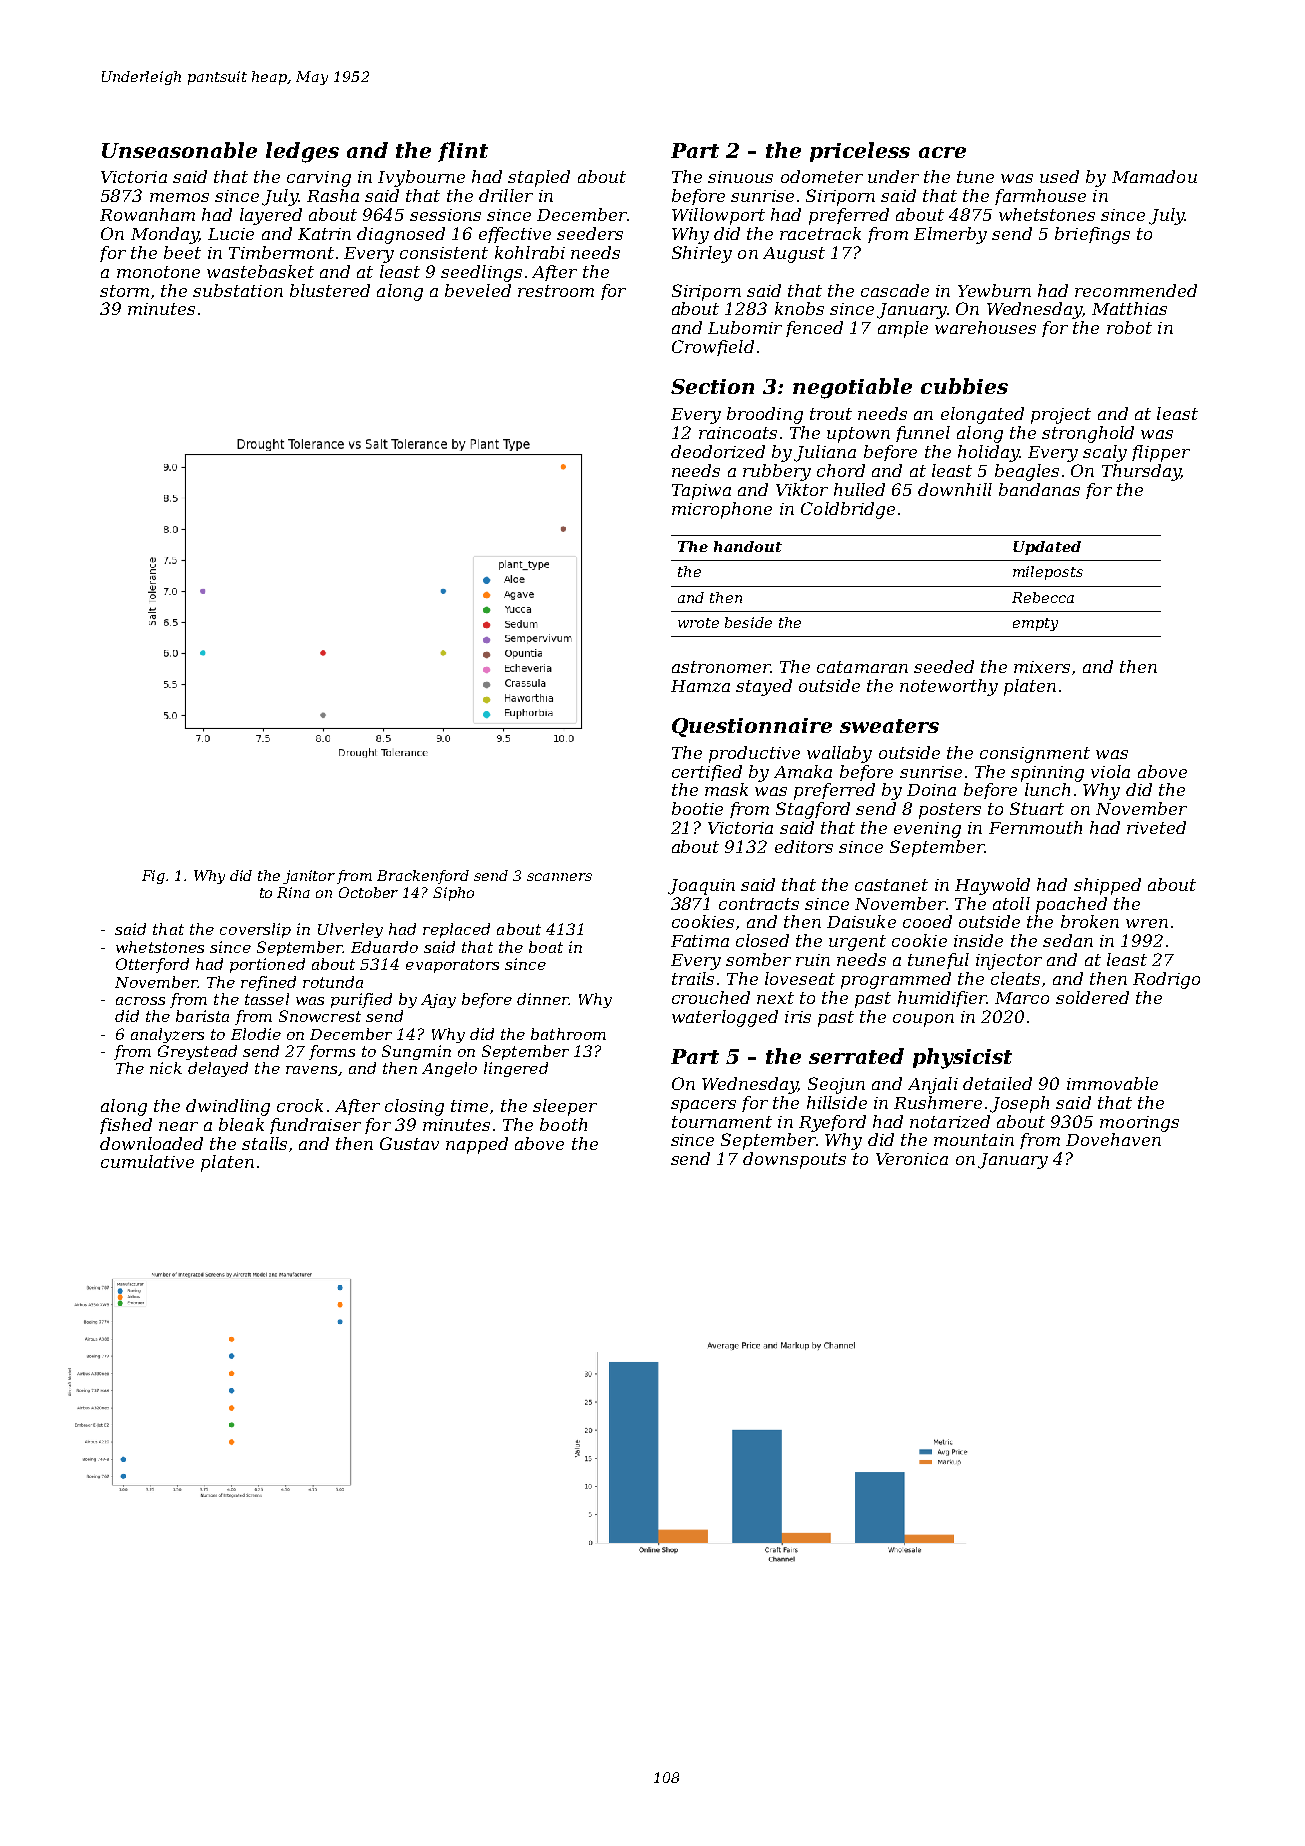 The width and height of the screenshot is (1305, 1846). I want to click on restroom, so click(556, 291).
